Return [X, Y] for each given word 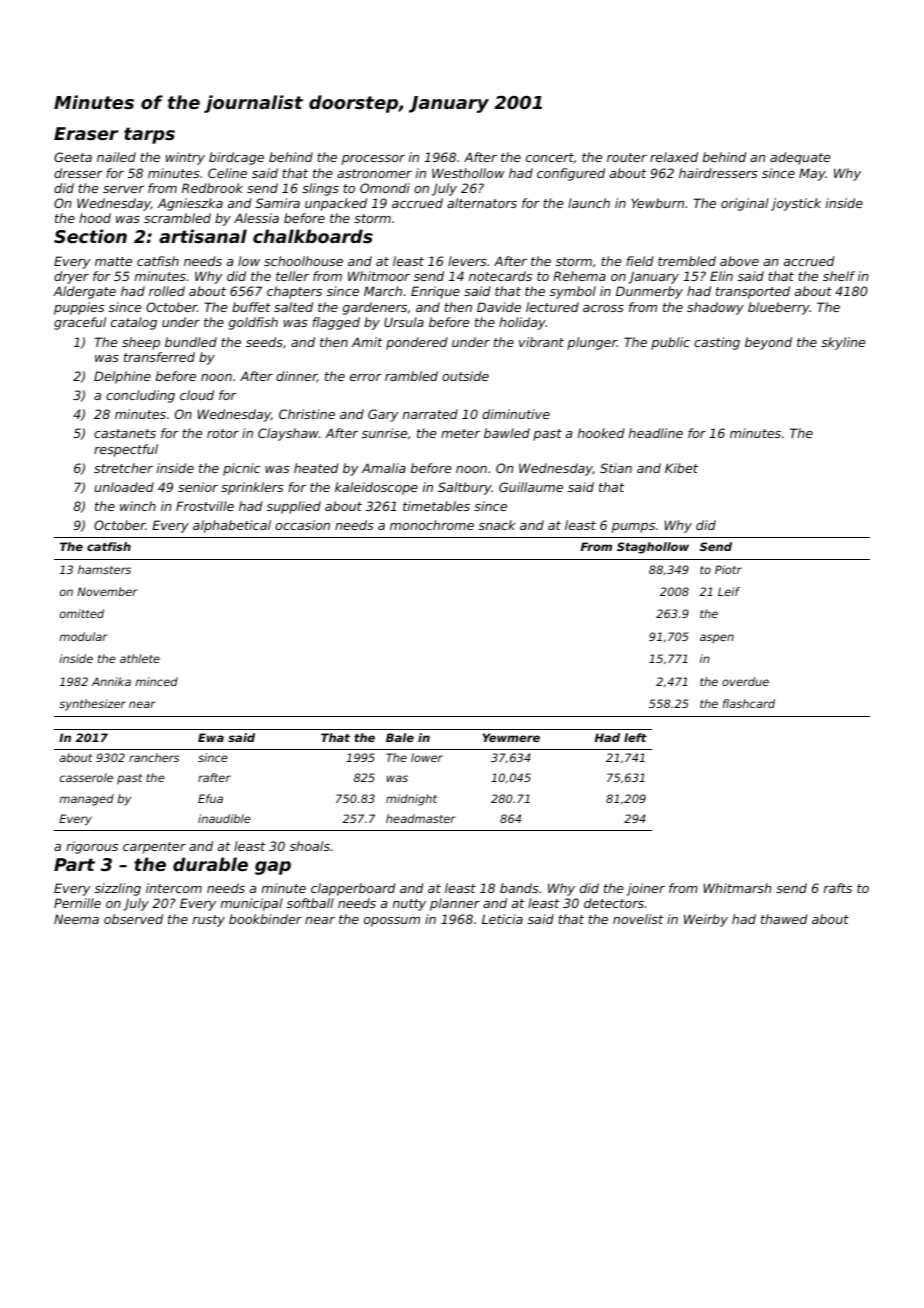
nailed [116, 157]
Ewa [211, 737]
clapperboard [353, 889]
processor [373, 160]
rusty [209, 921]
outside [465, 376]
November [107, 591]
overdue [745, 681]
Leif [729, 591]
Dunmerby [649, 292]
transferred [159, 357]
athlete [140, 658]
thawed [784, 919]
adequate [800, 158]
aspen [717, 638]
